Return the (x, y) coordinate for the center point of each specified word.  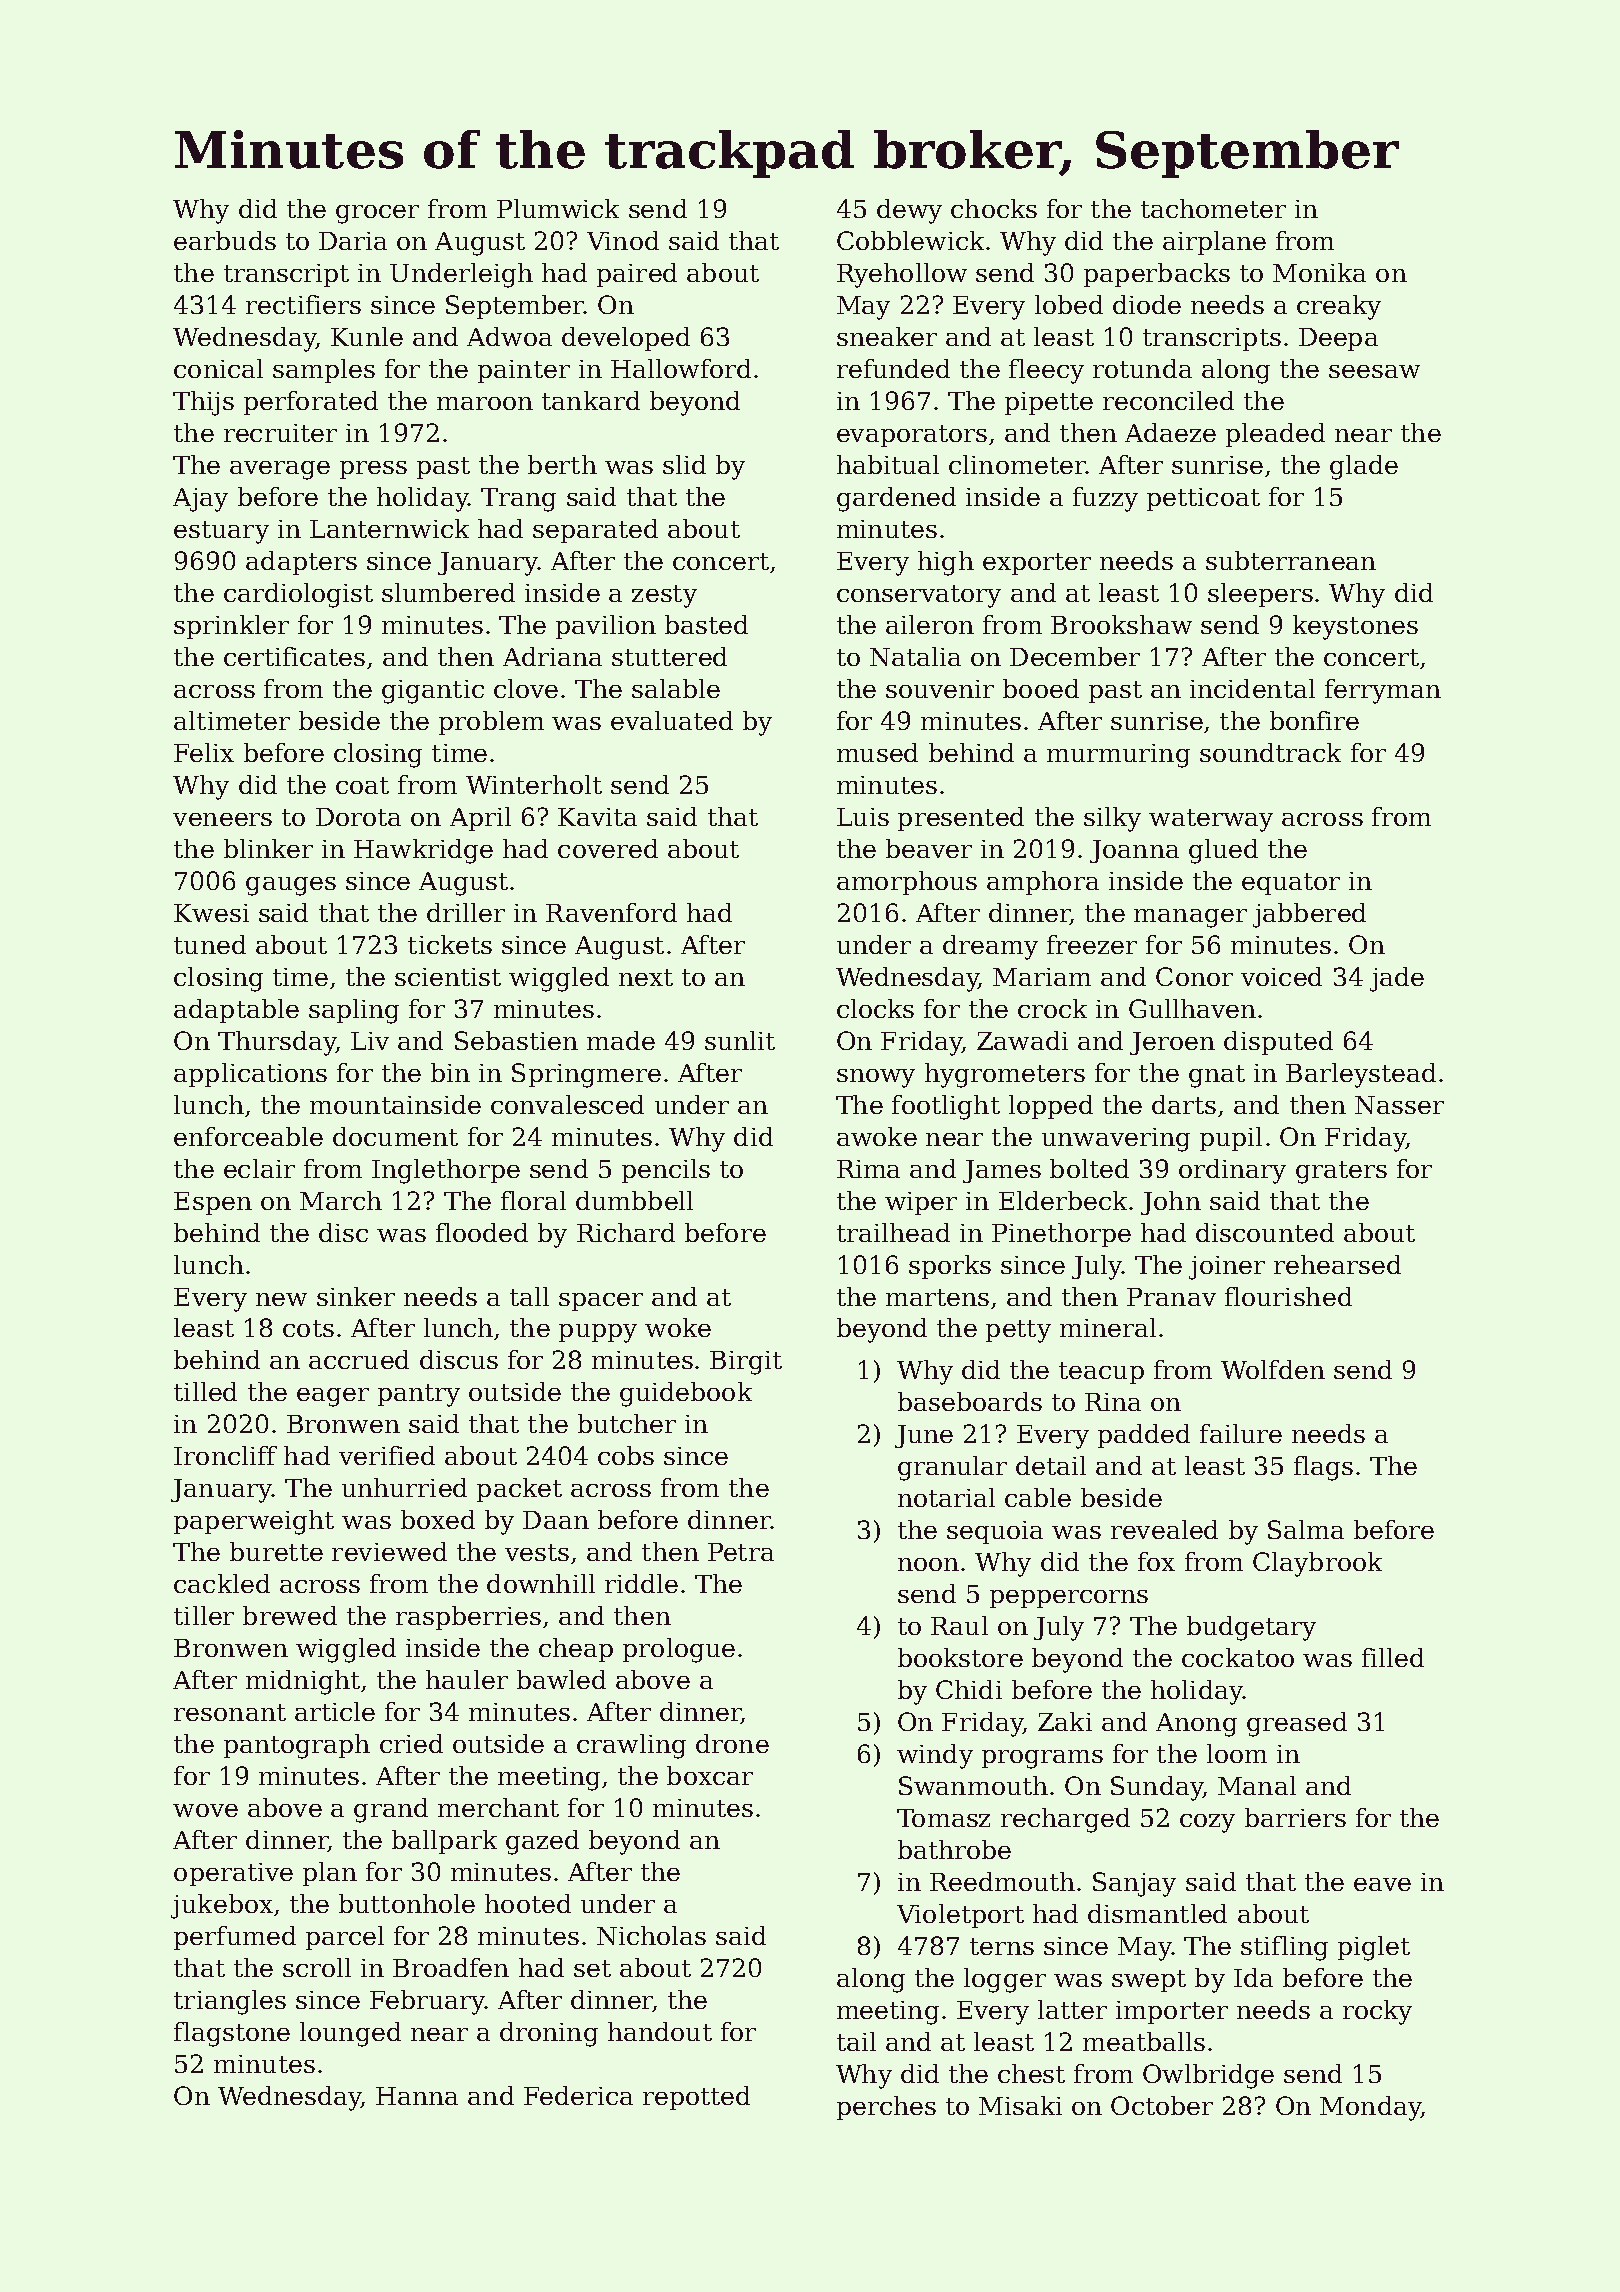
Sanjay (1134, 1884)
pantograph (297, 1746)
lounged (350, 2034)
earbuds (225, 240)
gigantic (433, 692)
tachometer (1213, 208)
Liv (370, 1041)
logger (1005, 1980)
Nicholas (651, 1935)
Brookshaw (1121, 624)
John (1171, 1203)
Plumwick (558, 208)
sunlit (740, 1040)
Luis (863, 817)
